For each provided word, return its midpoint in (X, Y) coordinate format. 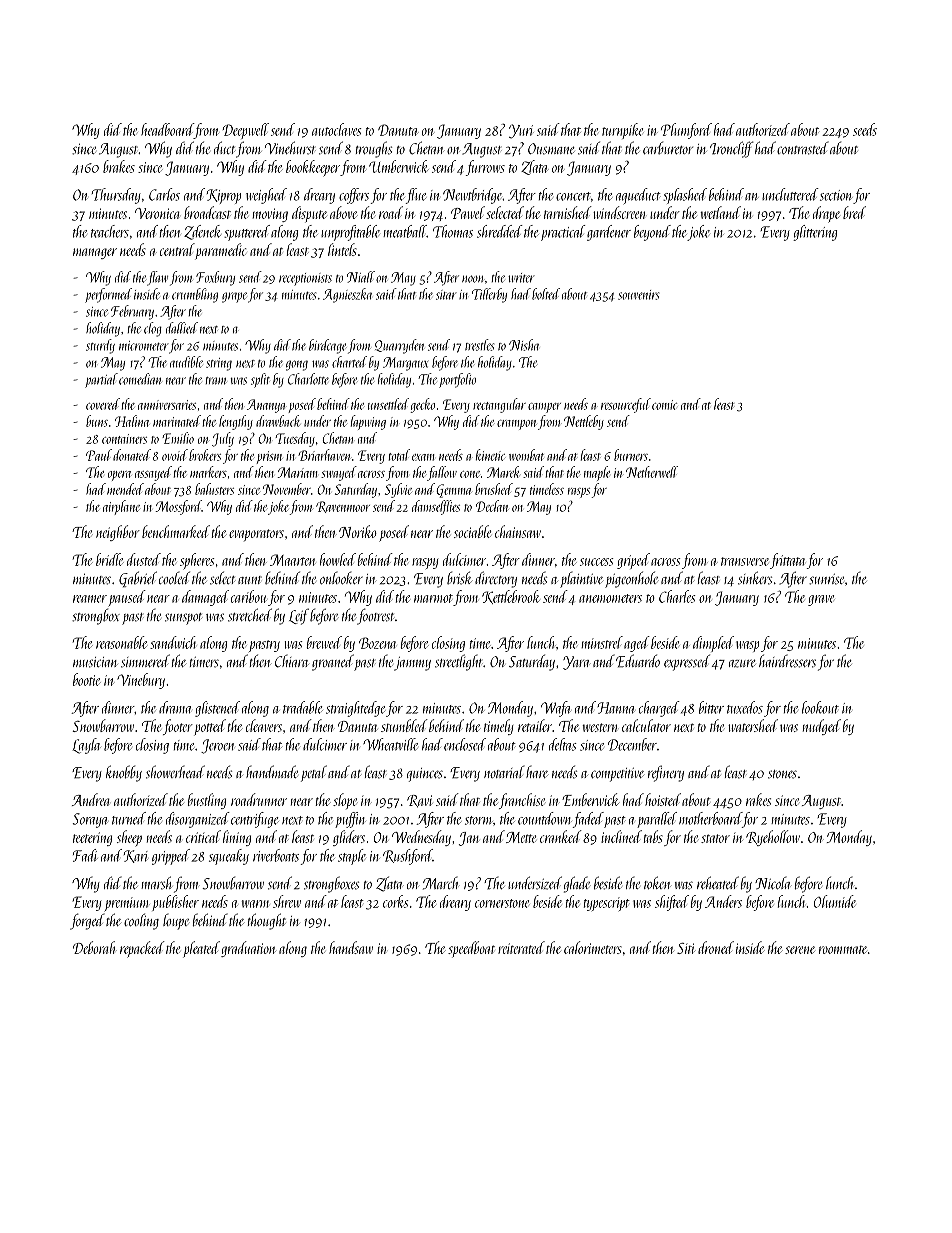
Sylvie (398, 490)
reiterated (521, 947)
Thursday (116, 196)
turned (129, 818)
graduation (248, 949)
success (596, 562)
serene (800, 950)
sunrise (826, 579)
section (836, 195)
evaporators (256, 535)
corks (395, 901)
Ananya (266, 406)
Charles (677, 596)
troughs (374, 149)
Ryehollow (773, 838)
